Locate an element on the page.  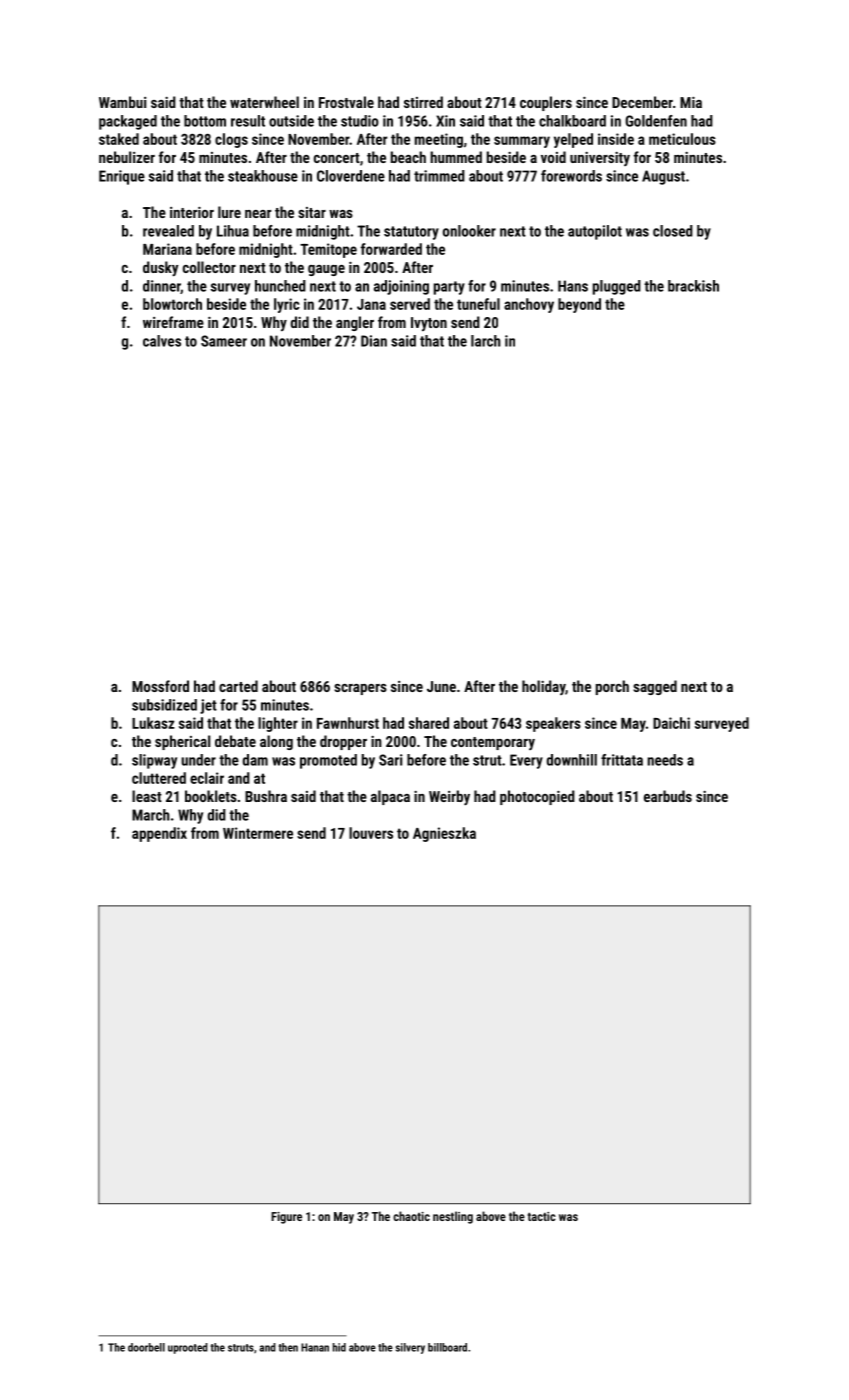
packaged is located at coordinates (128, 122).
